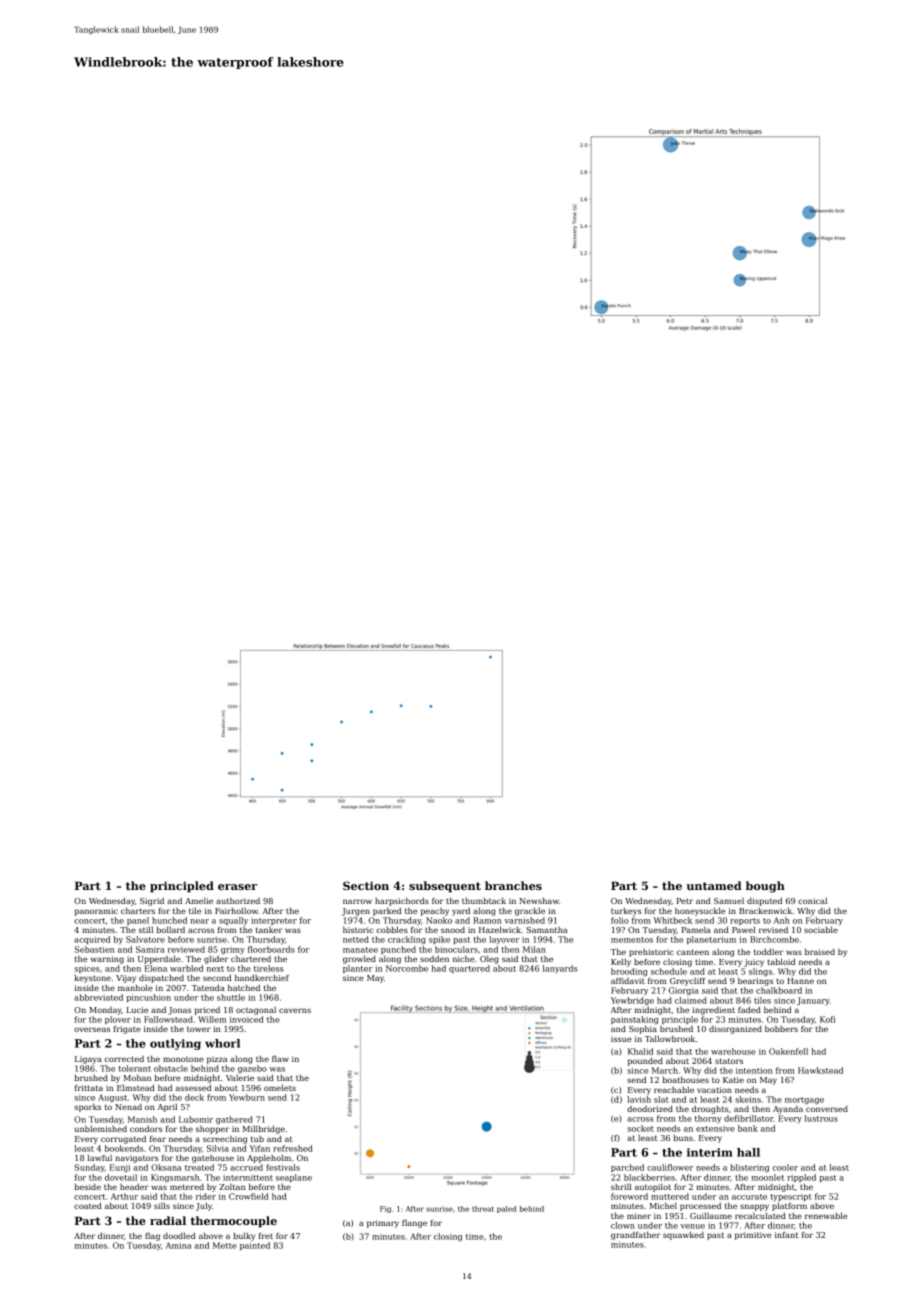 This image has height=1308, width=924. I want to click on bearings, so click(755, 981).
